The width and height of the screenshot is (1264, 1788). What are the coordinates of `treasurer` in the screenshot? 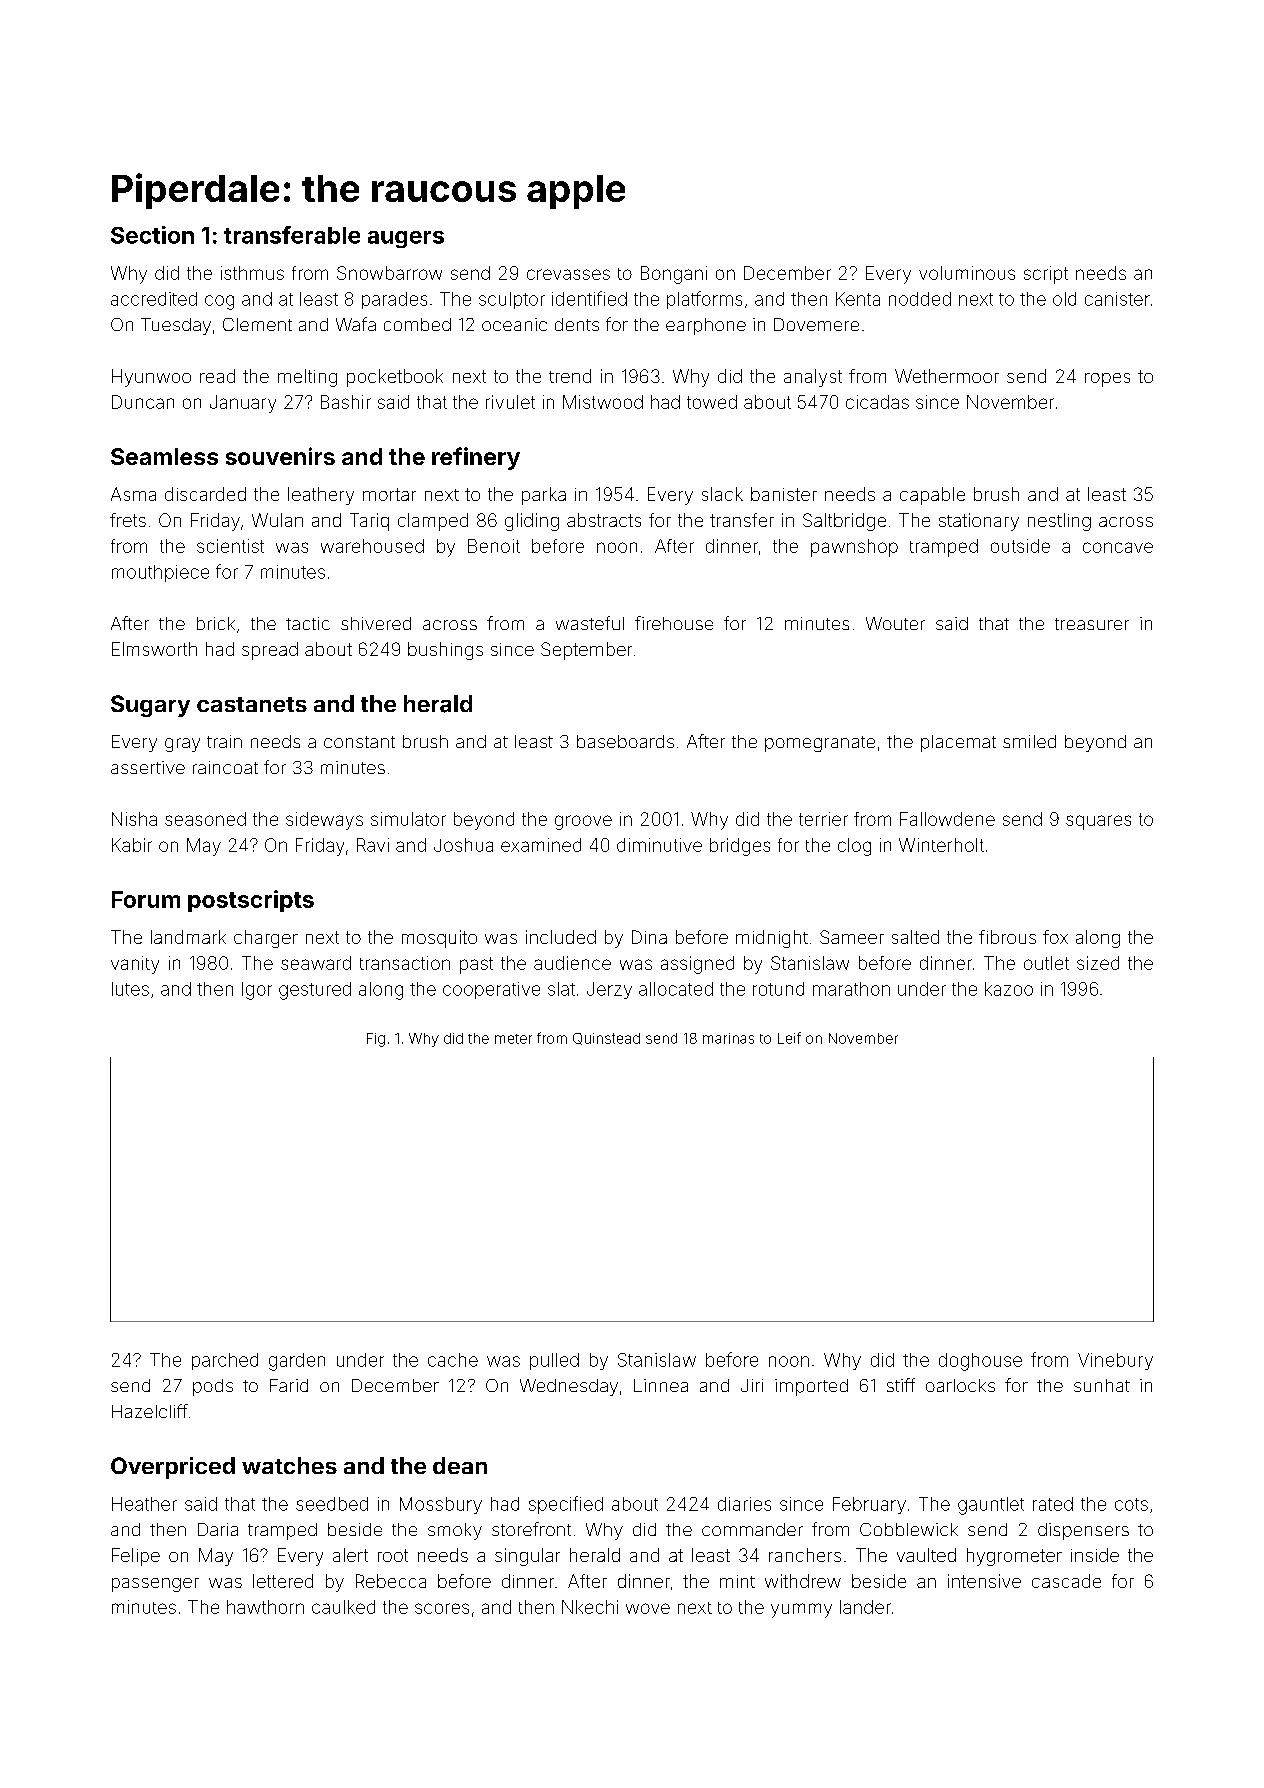 It's located at (1092, 624).
